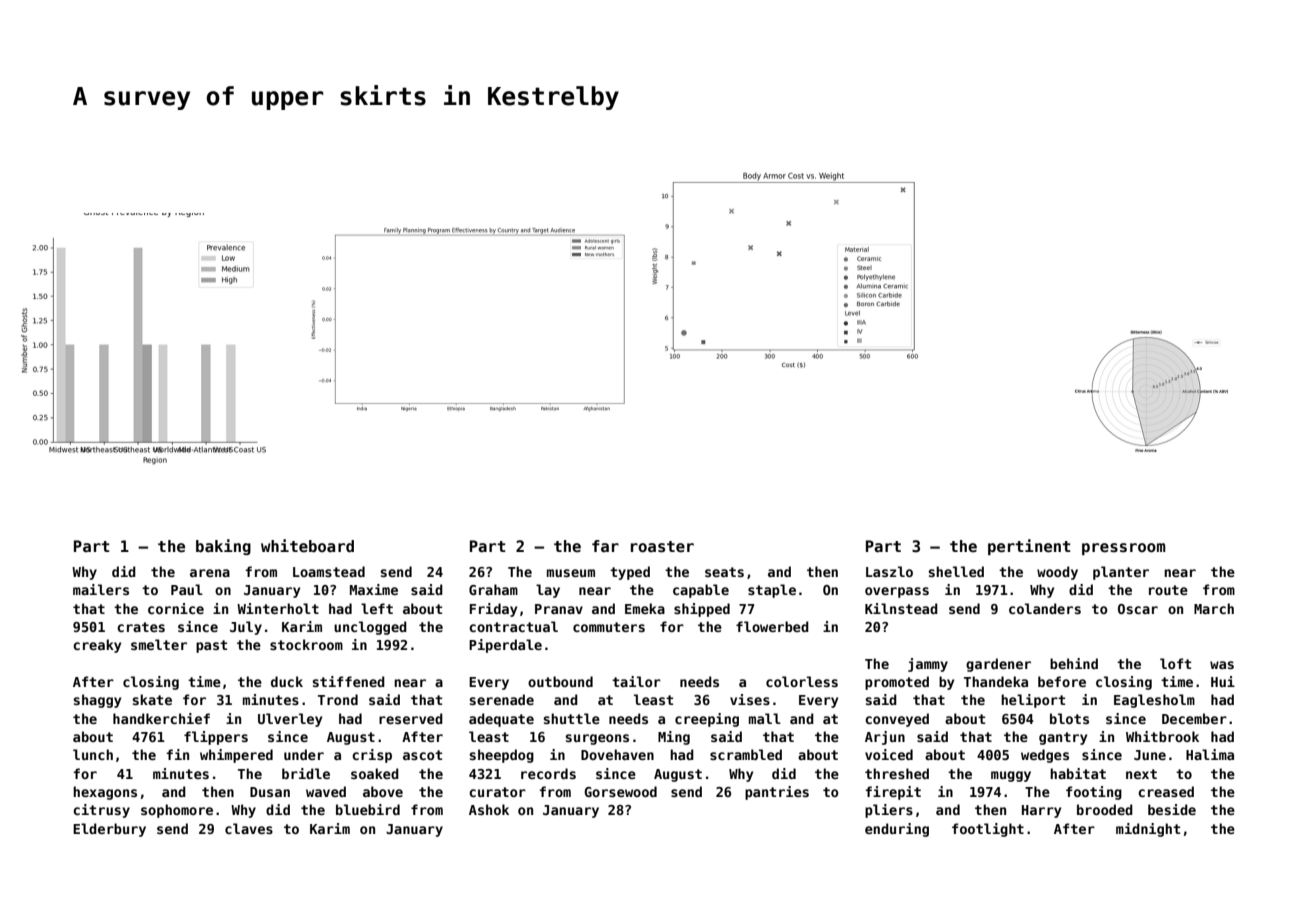  Describe the element at coordinates (370, 628) in the screenshot. I see `unclogged` at that location.
